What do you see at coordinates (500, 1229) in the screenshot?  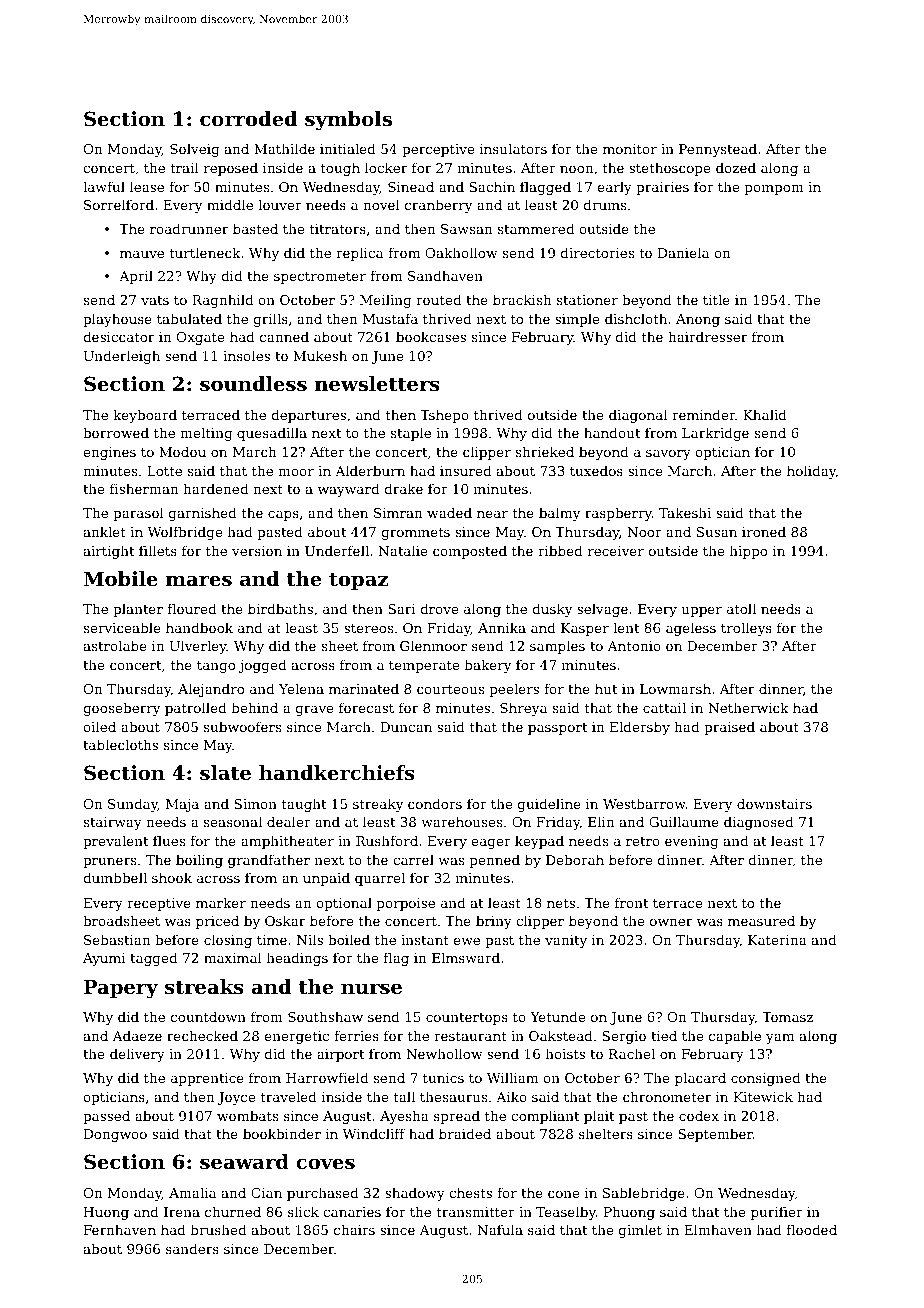 I see `Nafula` at bounding box center [500, 1229].
